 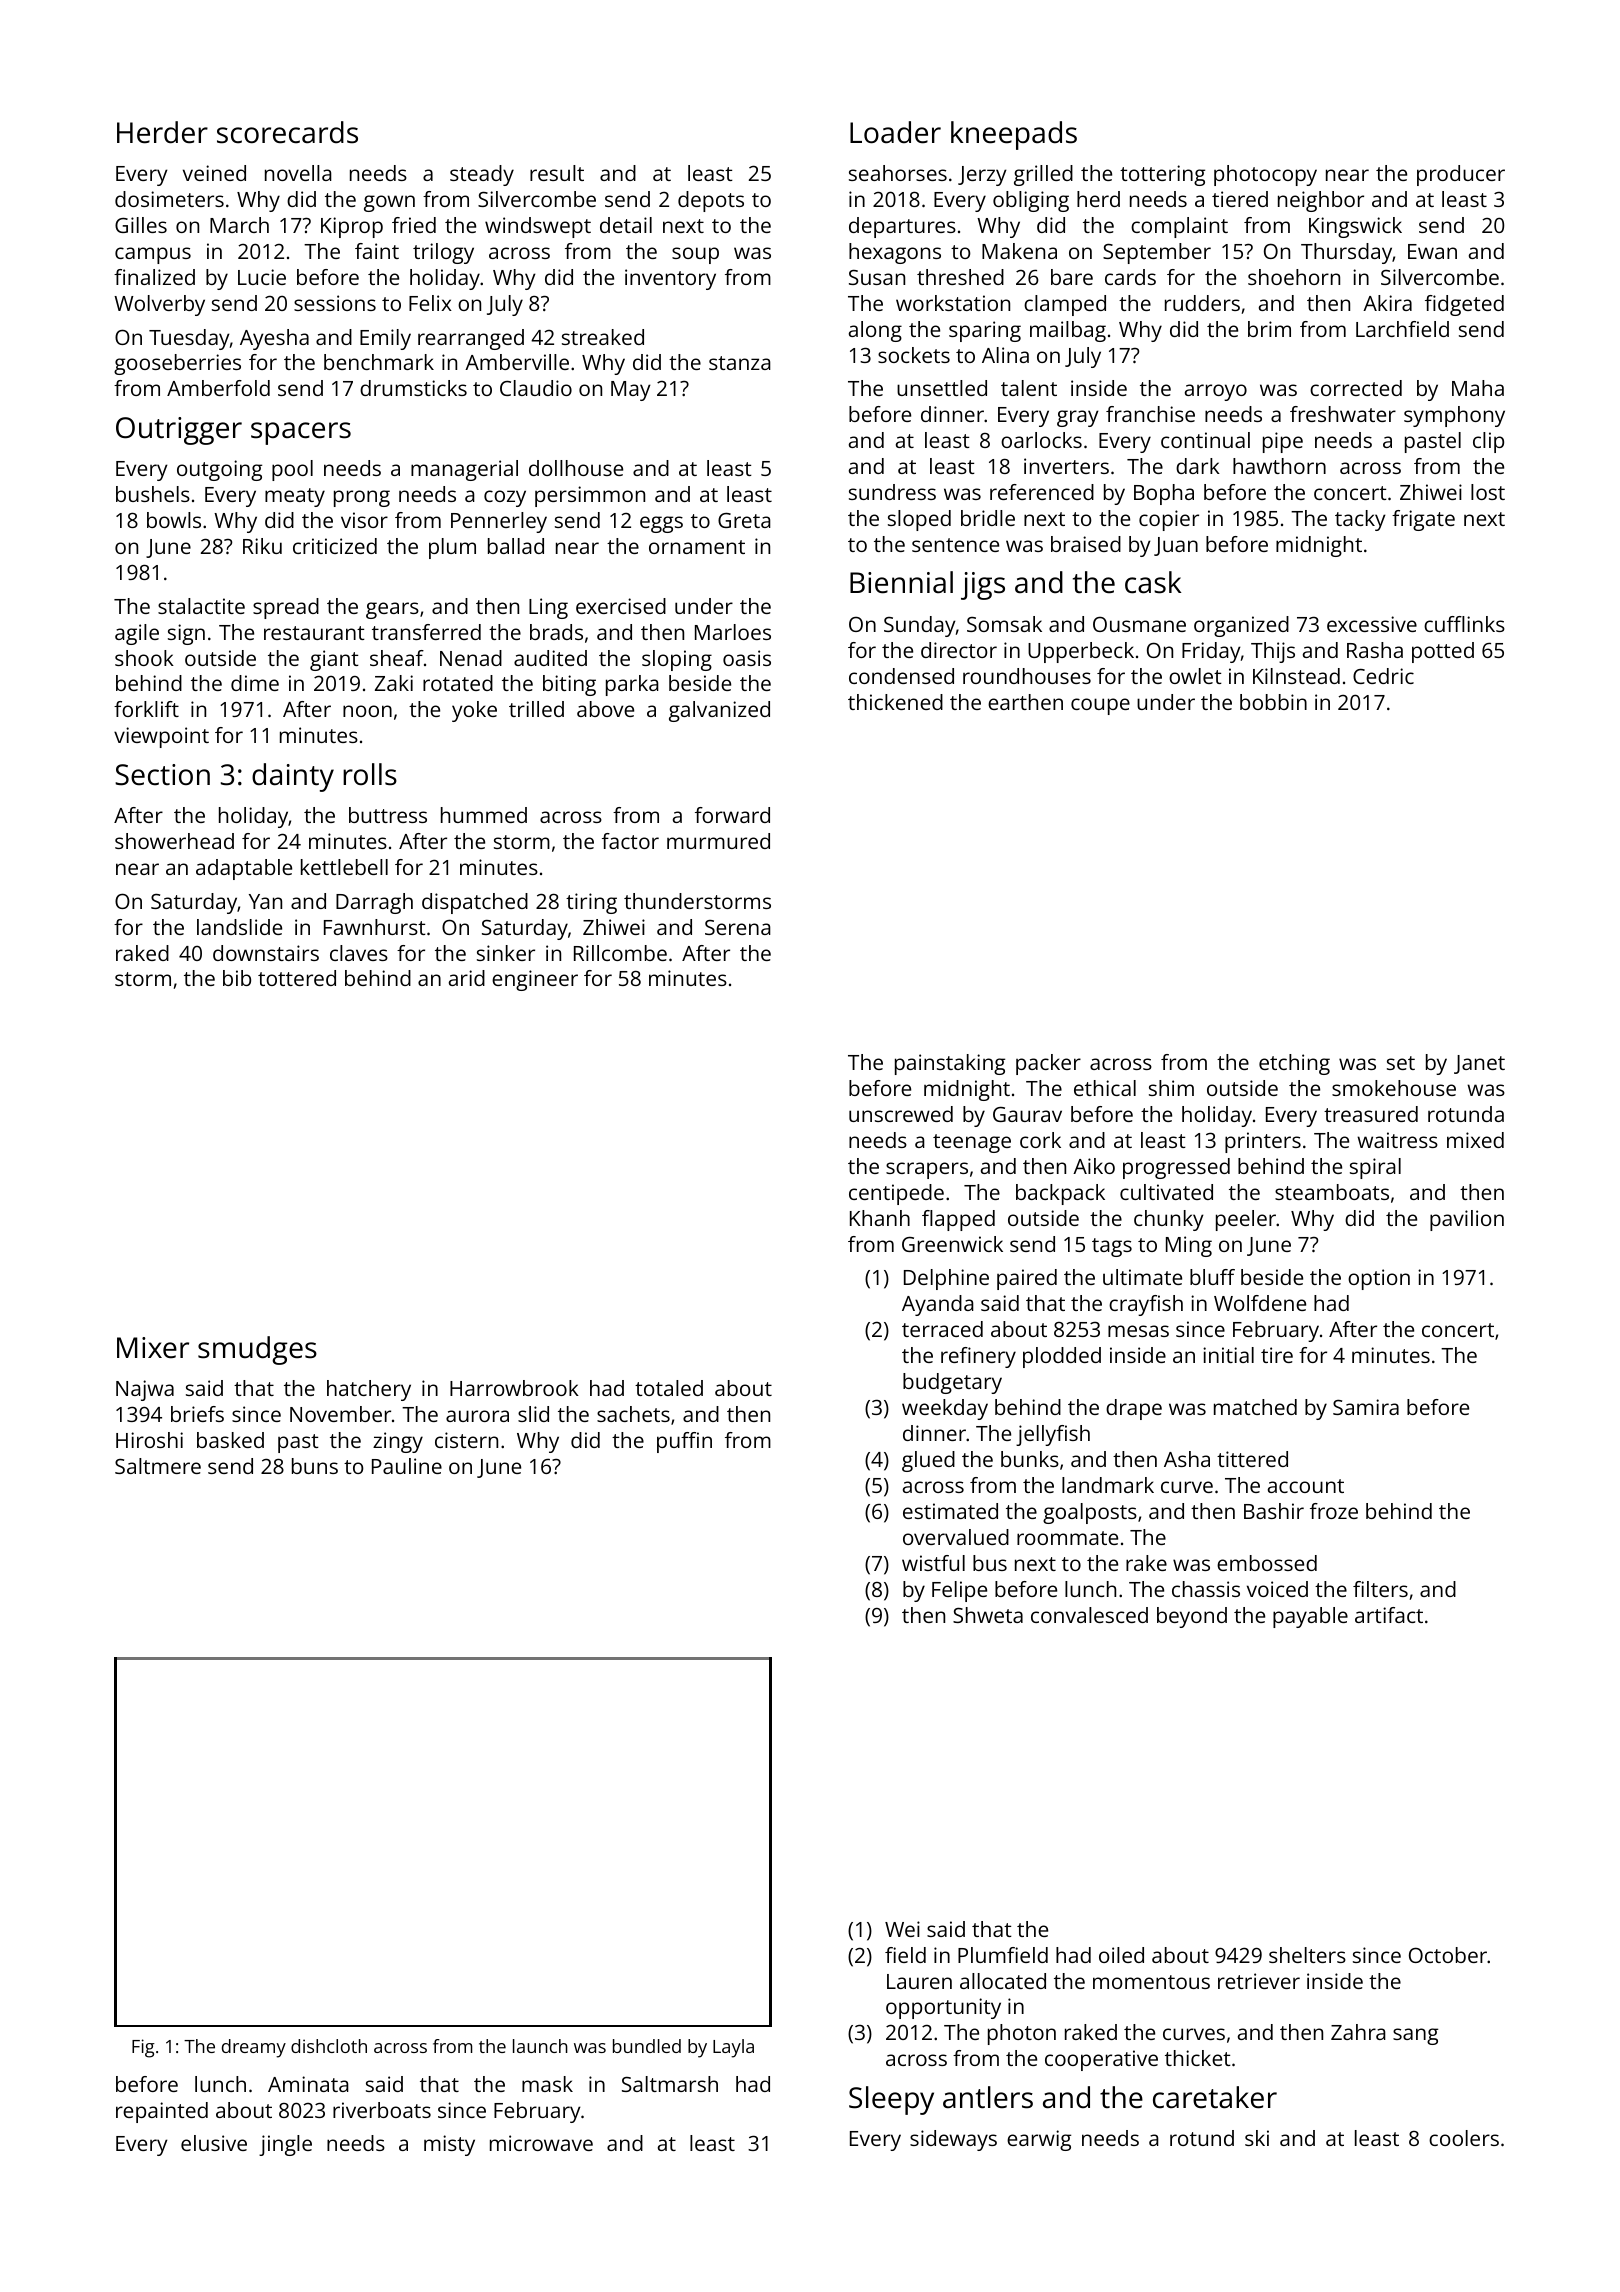 What do you see at coordinates (711, 201) in the document?
I see `depots` at bounding box center [711, 201].
